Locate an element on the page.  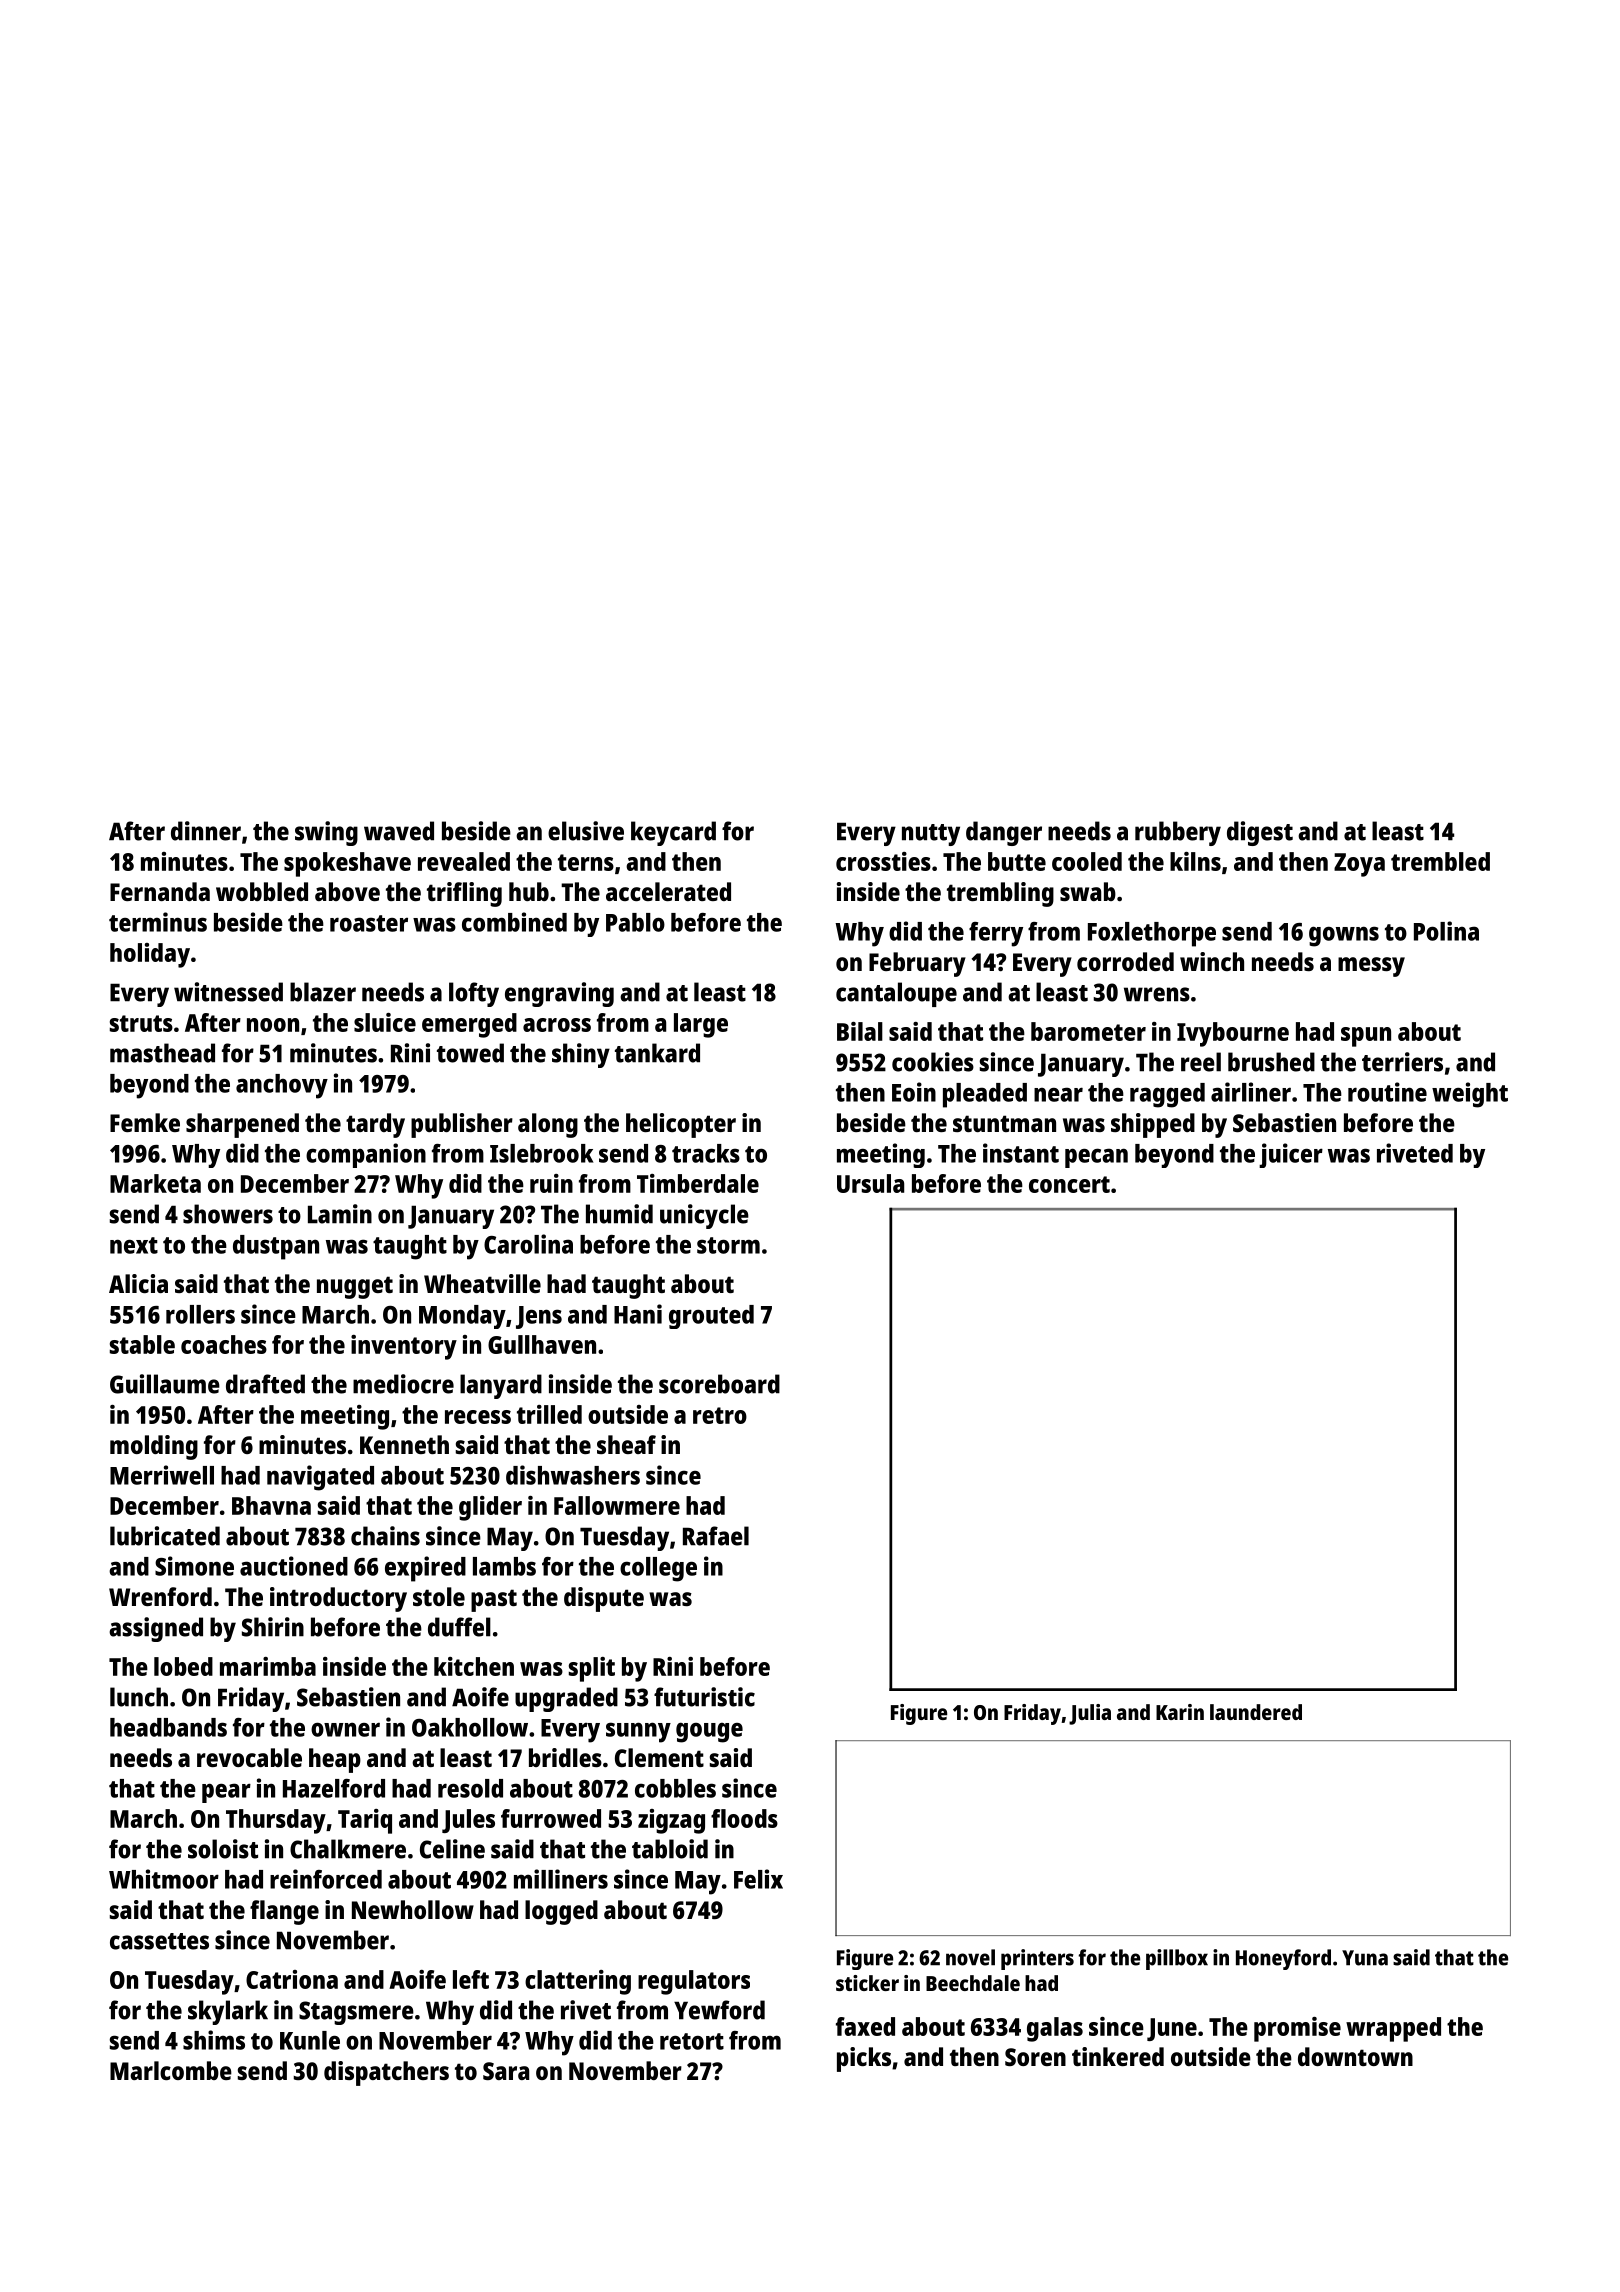
grouted is located at coordinates (711, 1317).
